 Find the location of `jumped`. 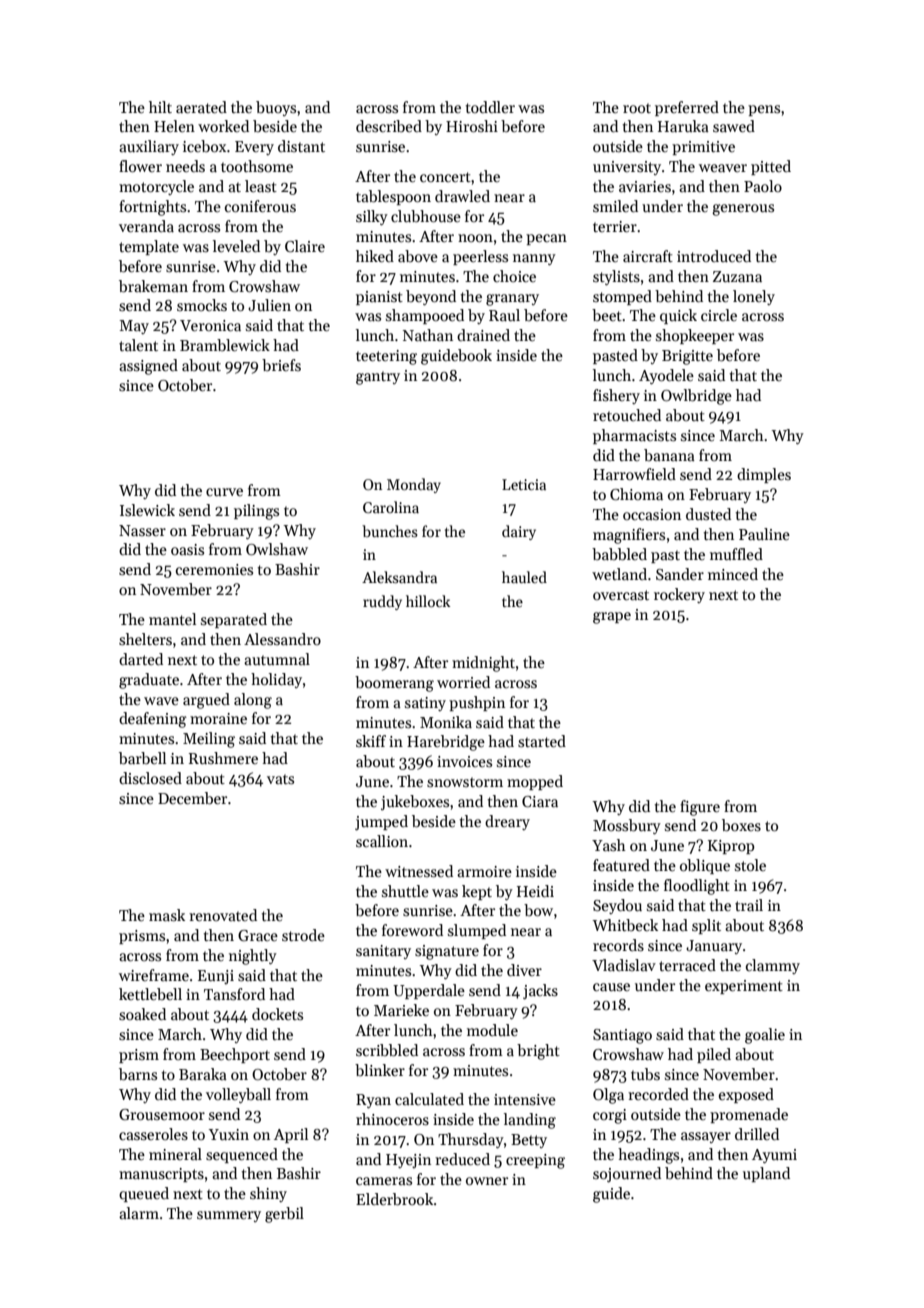

jumped is located at coordinates (381, 823).
